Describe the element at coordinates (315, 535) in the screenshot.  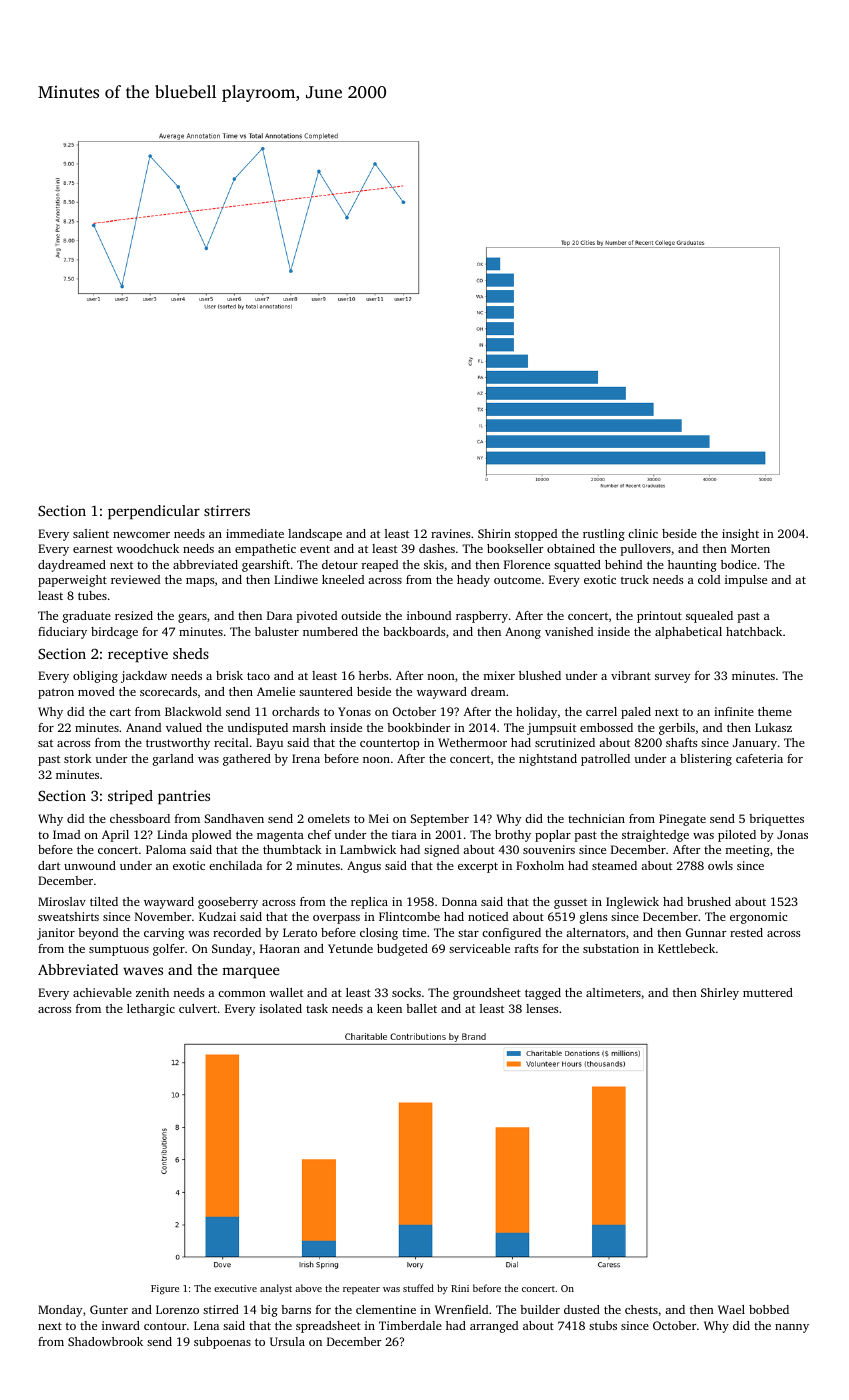
I see `landscape` at that location.
